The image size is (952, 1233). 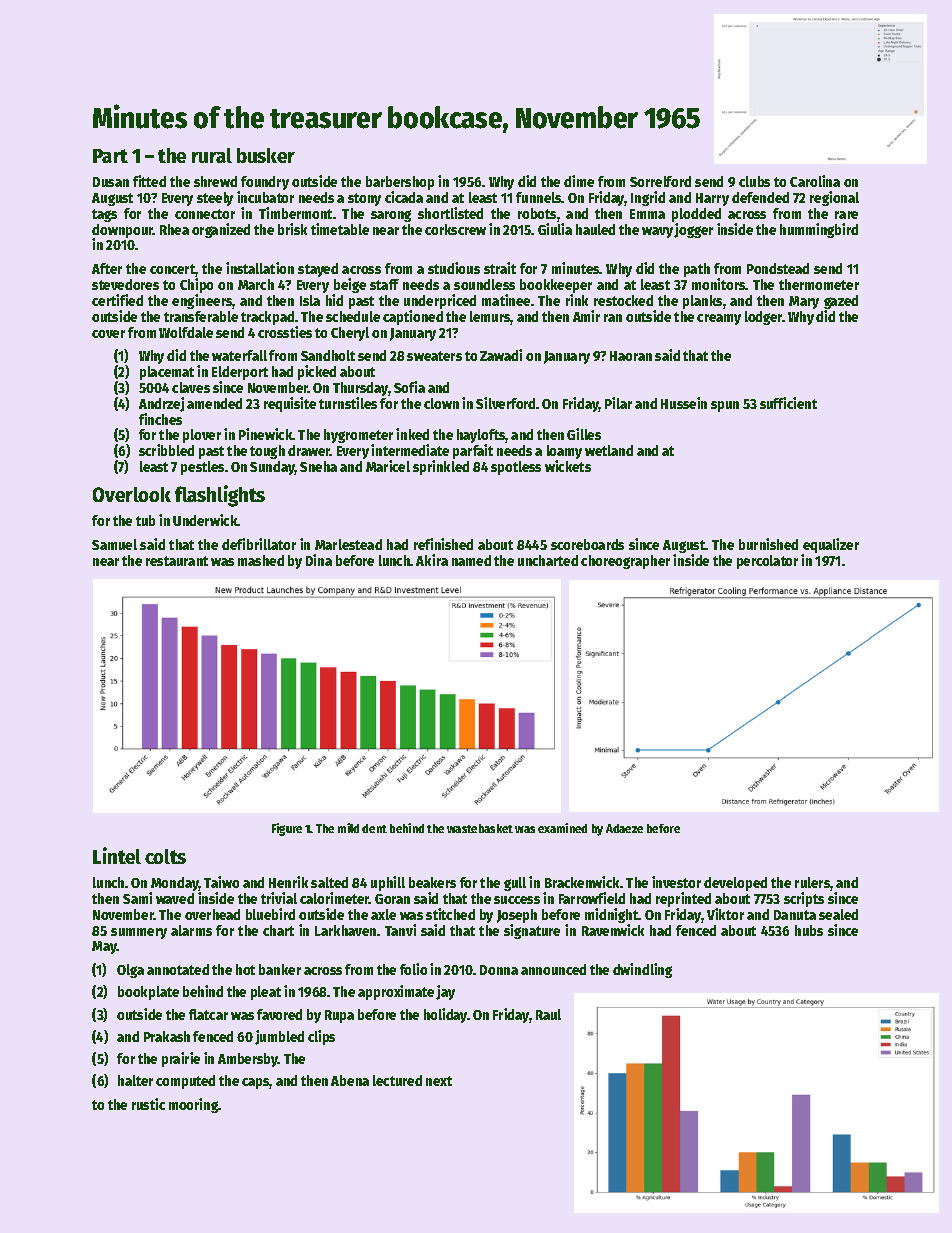 I want to click on sufficient, so click(x=788, y=403).
